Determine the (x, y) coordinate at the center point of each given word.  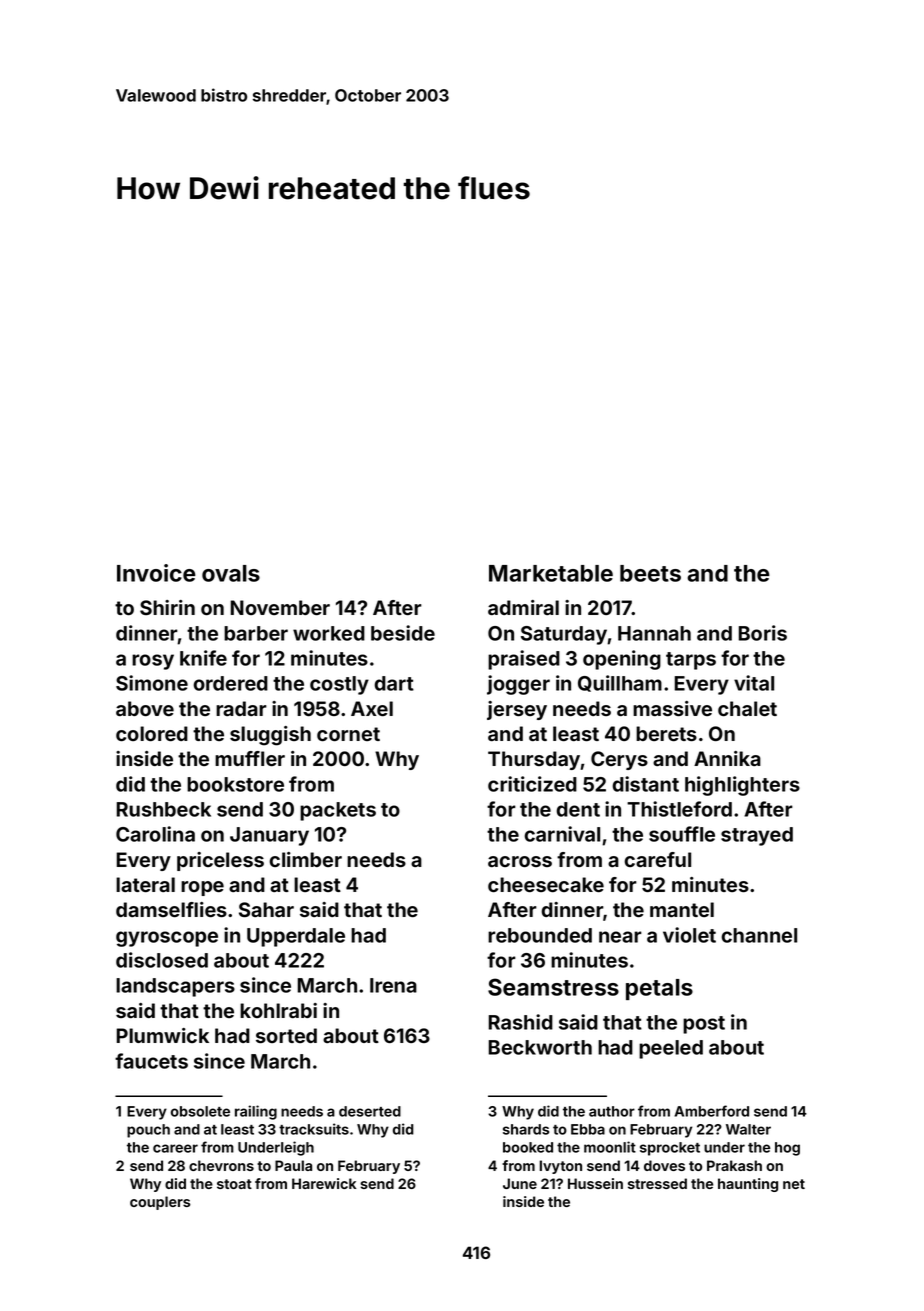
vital (754, 683)
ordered (231, 683)
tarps (691, 661)
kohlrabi (278, 1010)
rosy (153, 662)
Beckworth (540, 1047)
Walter (748, 1129)
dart (394, 683)
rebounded (540, 935)
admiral (523, 607)
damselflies (171, 909)
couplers (160, 1203)
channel (759, 935)
